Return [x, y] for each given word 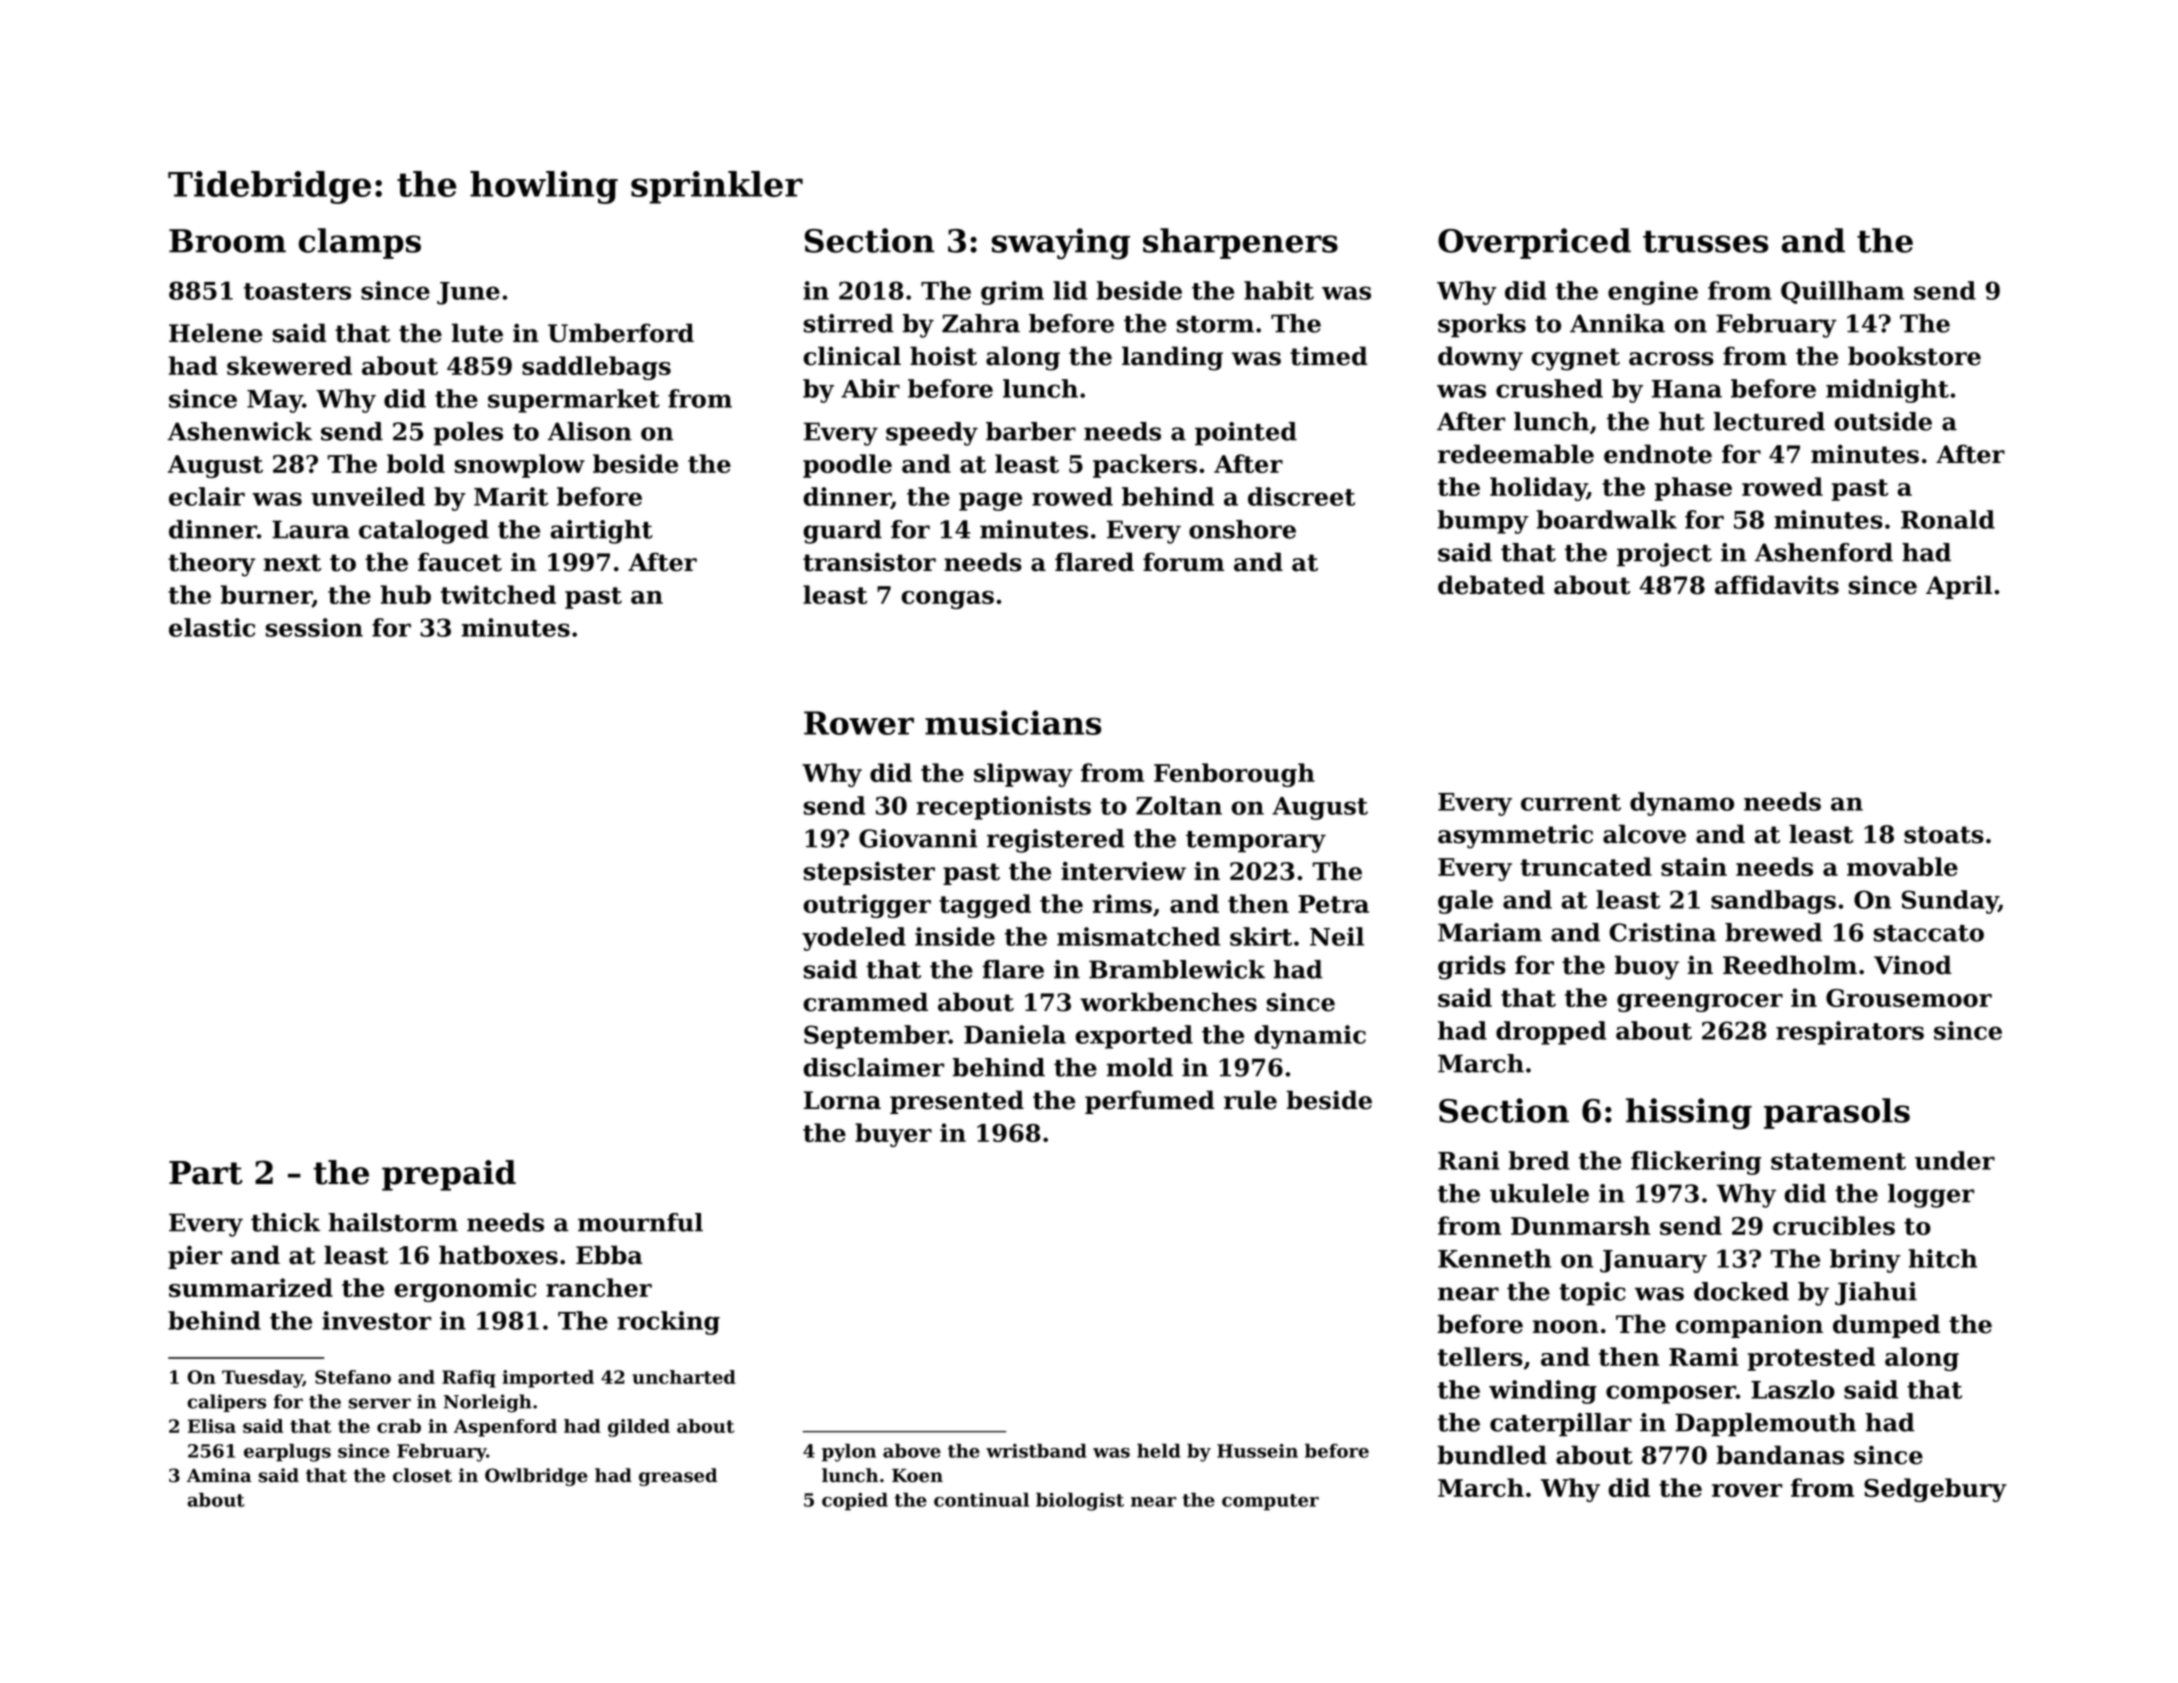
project [1664, 555]
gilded [639, 1428]
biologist [1080, 1501]
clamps [360, 243]
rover [1747, 1490]
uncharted [684, 1377]
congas [947, 600]
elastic [212, 627]
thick [285, 1222]
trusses [1705, 242]
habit [1279, 290]
